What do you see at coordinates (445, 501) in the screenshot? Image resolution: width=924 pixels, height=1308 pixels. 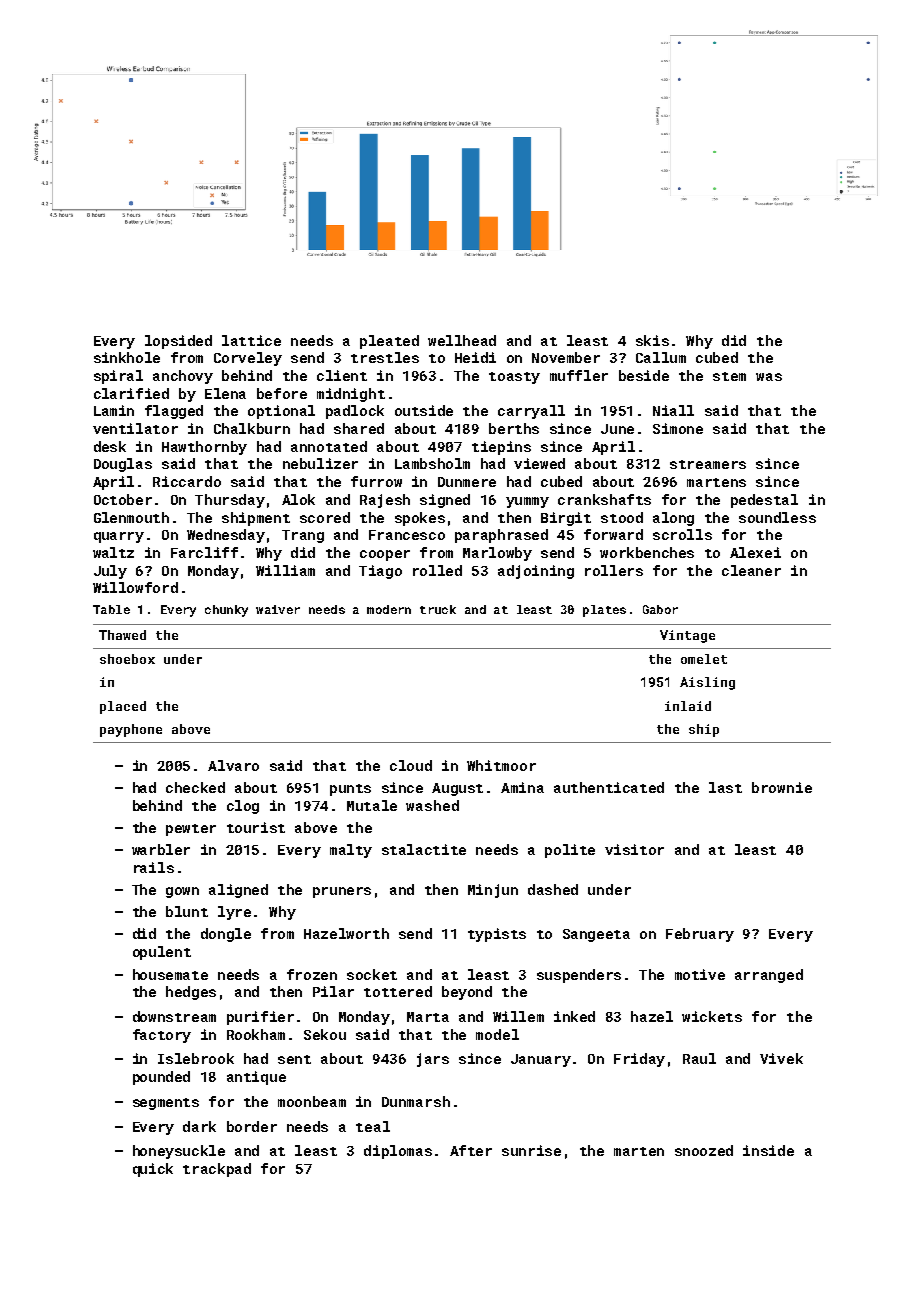 I see `signed` at bounding box center [445, 501].
